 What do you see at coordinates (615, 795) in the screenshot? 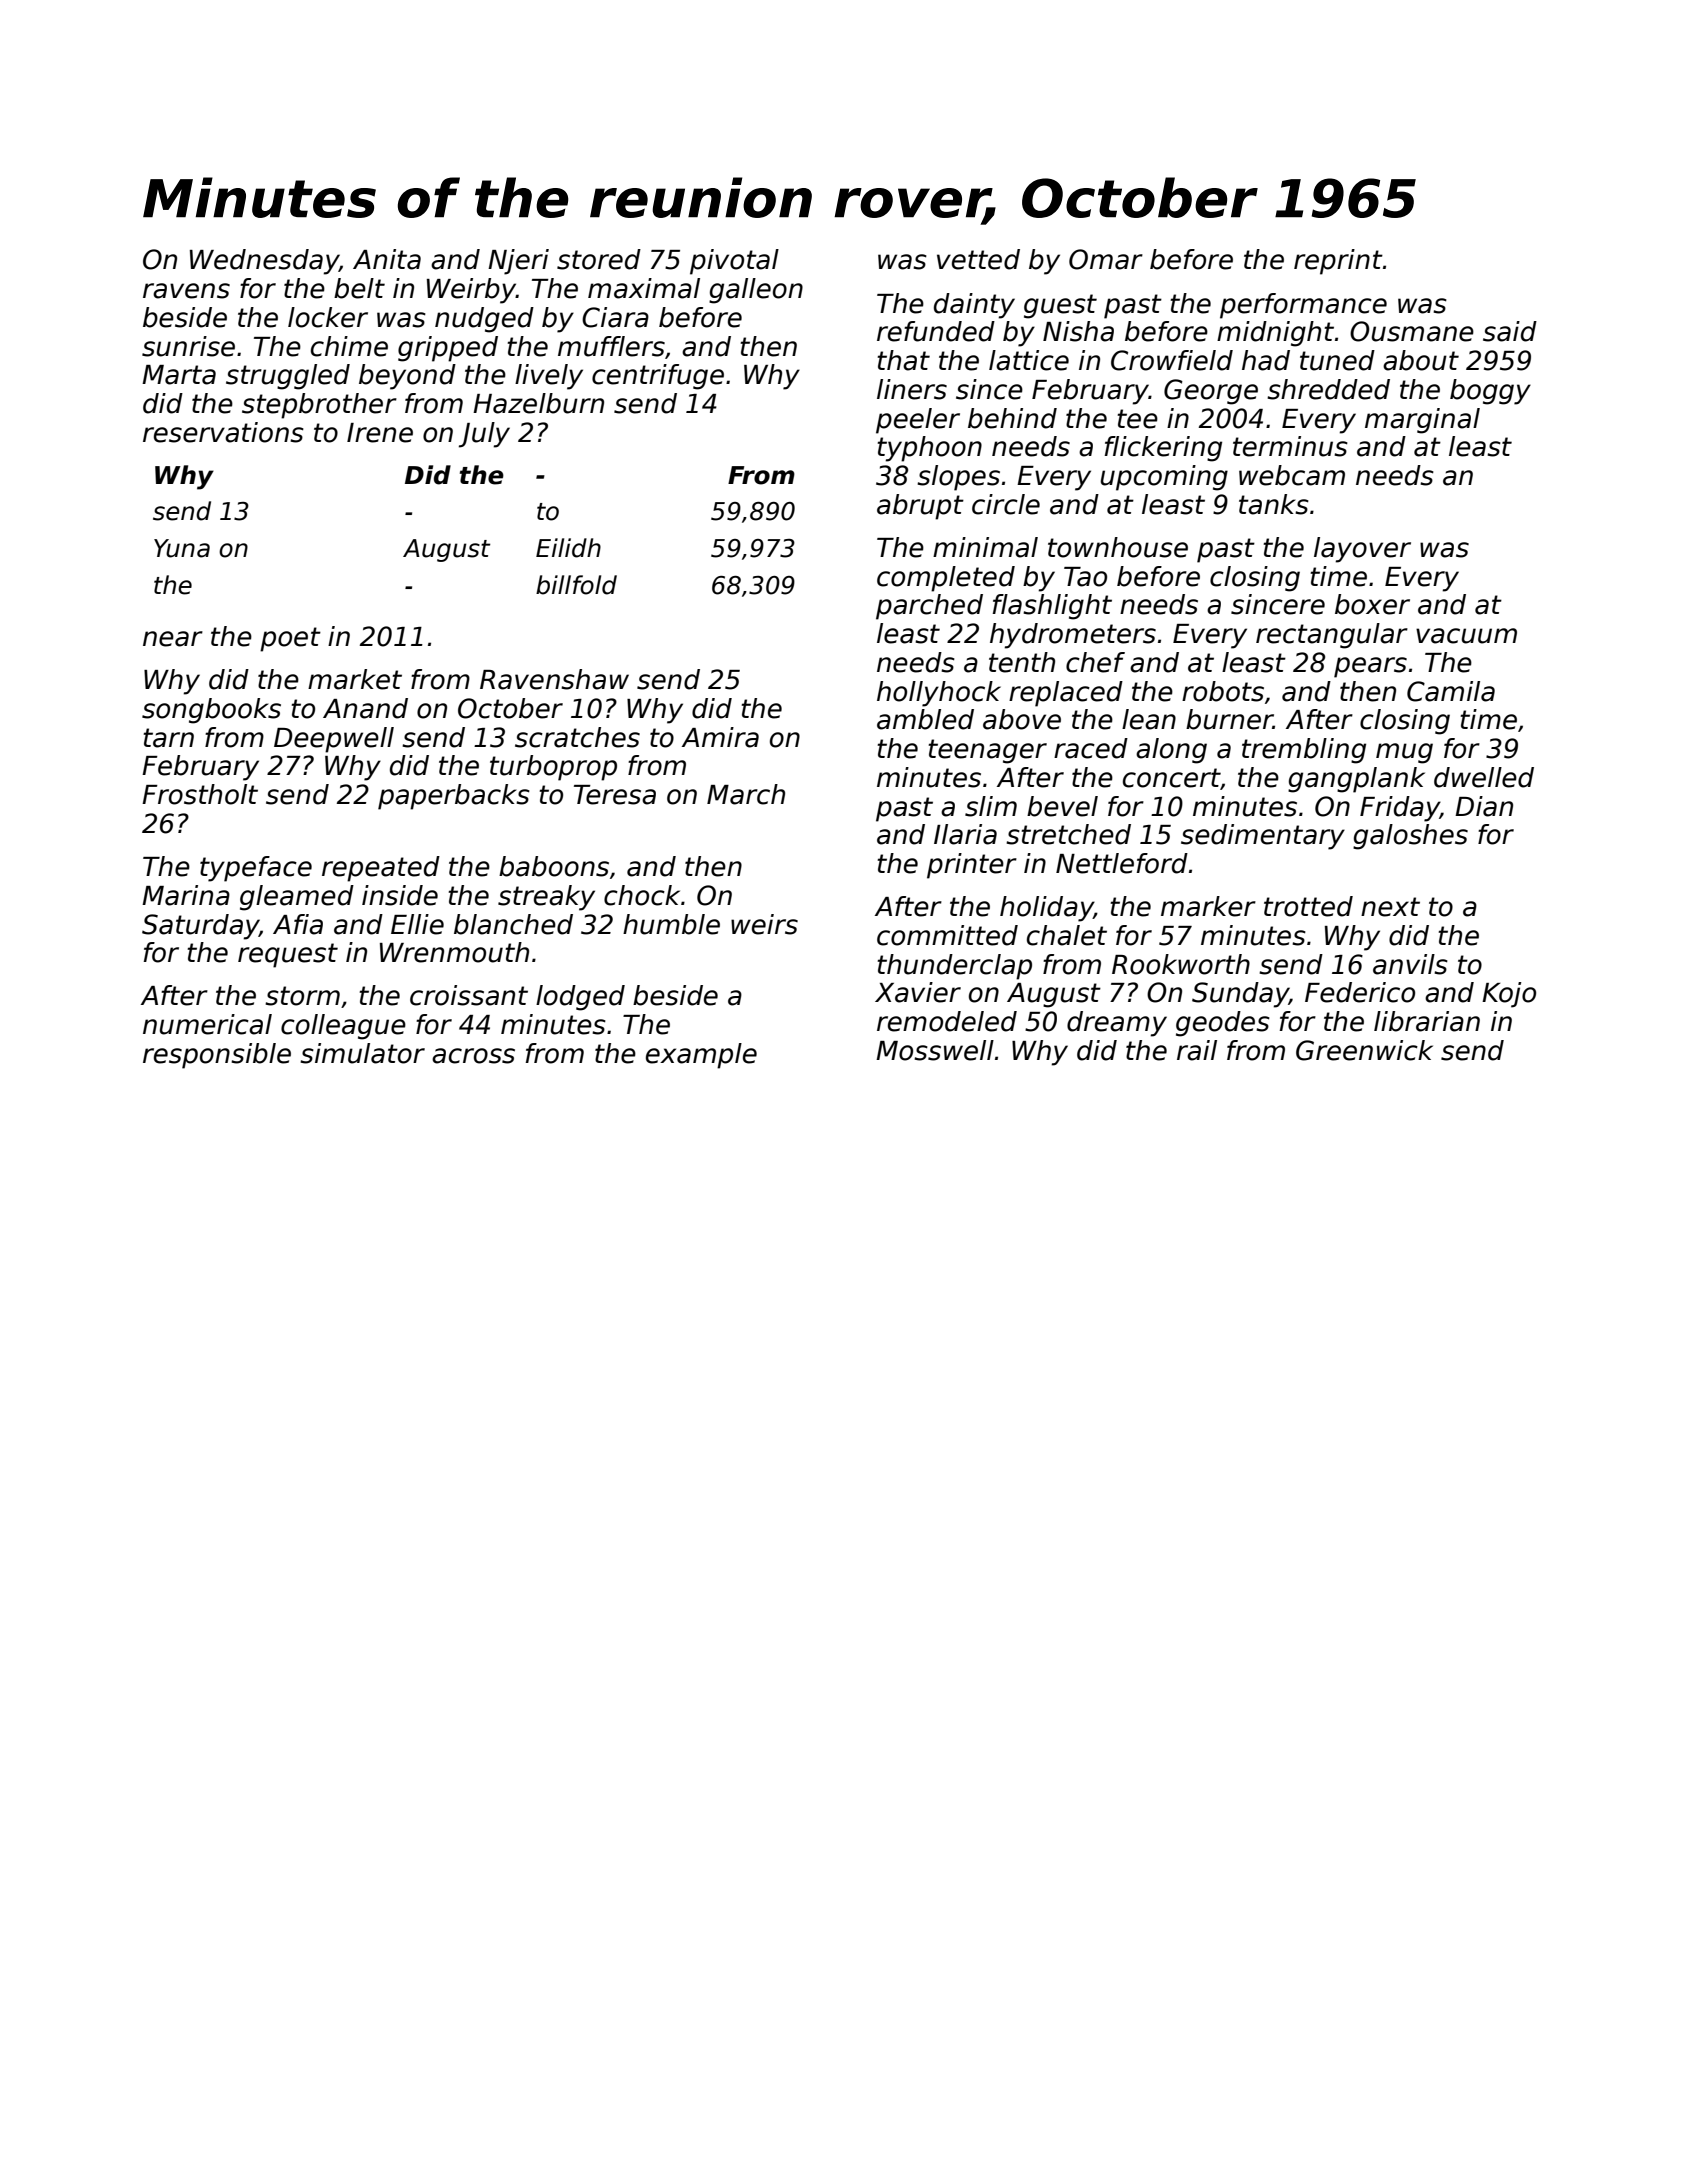
I see `Teresa` at bounding box center [615, 795].
